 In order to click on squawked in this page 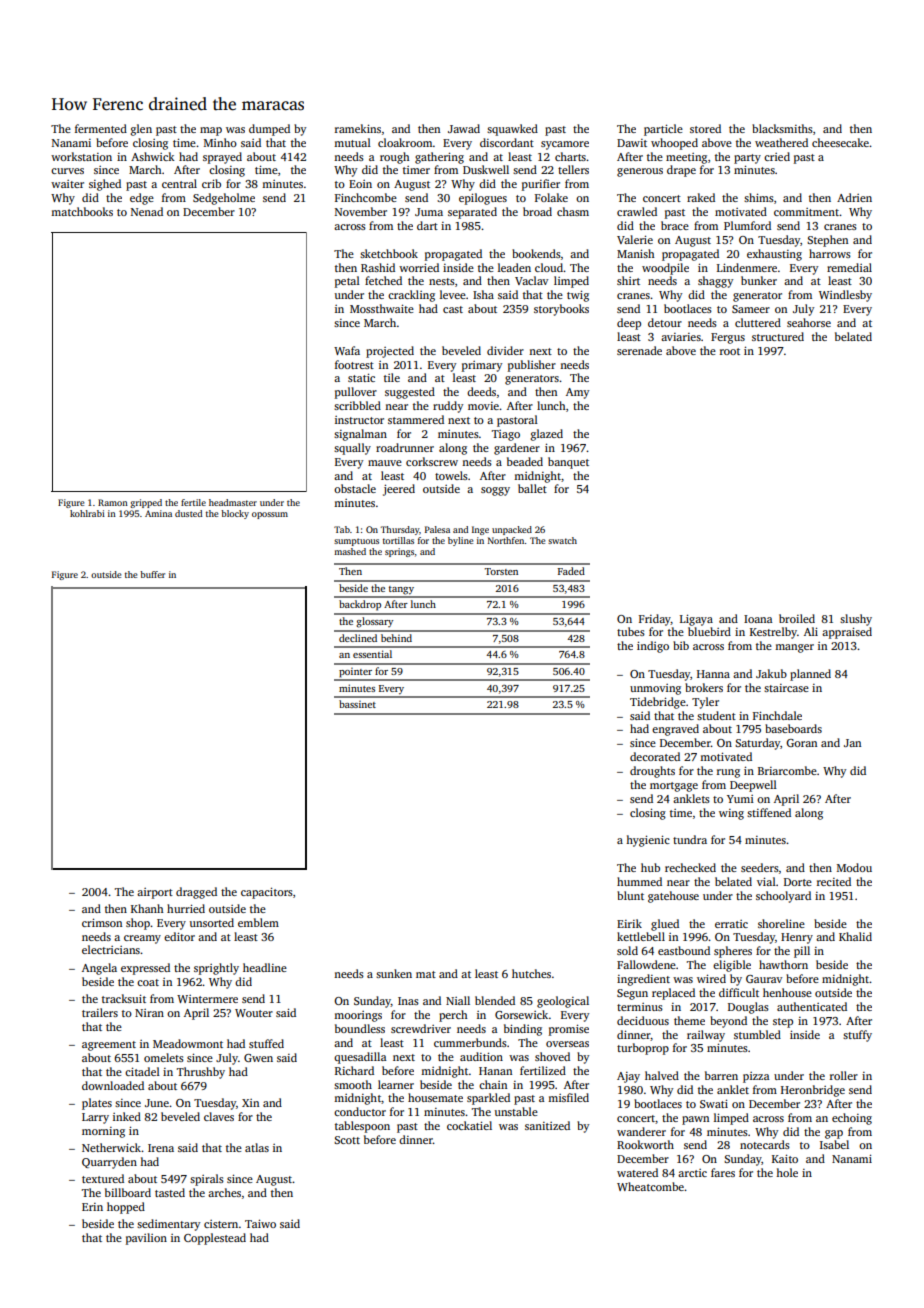, I will do `click(512, 130)`.
